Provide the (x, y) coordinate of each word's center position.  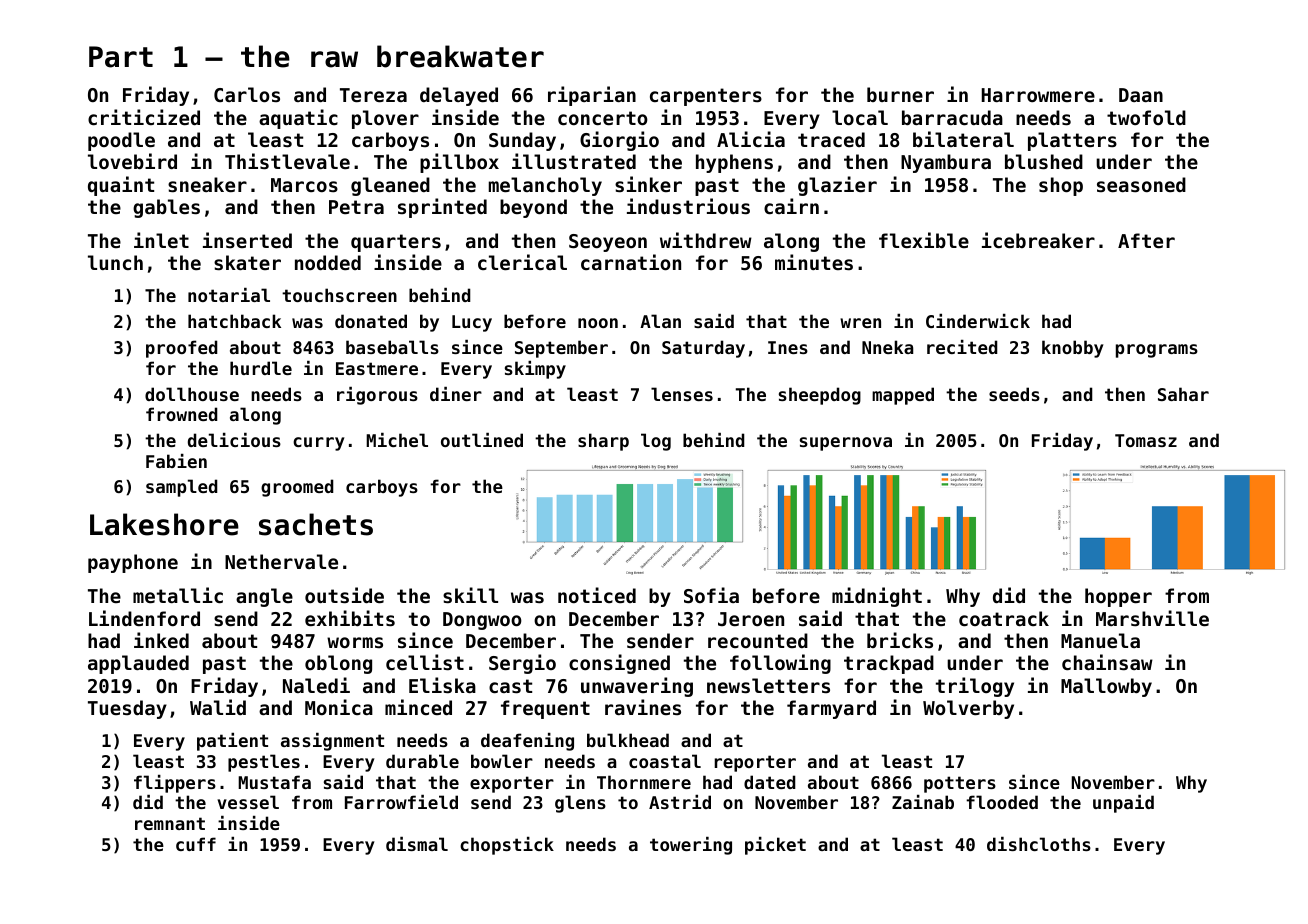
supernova (846, 444)
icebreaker (1038, 240)
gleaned (390, 186)
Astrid (680, 802)
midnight (877, 597)
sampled (182, 488)
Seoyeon (608, 243)
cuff (196, 844)
